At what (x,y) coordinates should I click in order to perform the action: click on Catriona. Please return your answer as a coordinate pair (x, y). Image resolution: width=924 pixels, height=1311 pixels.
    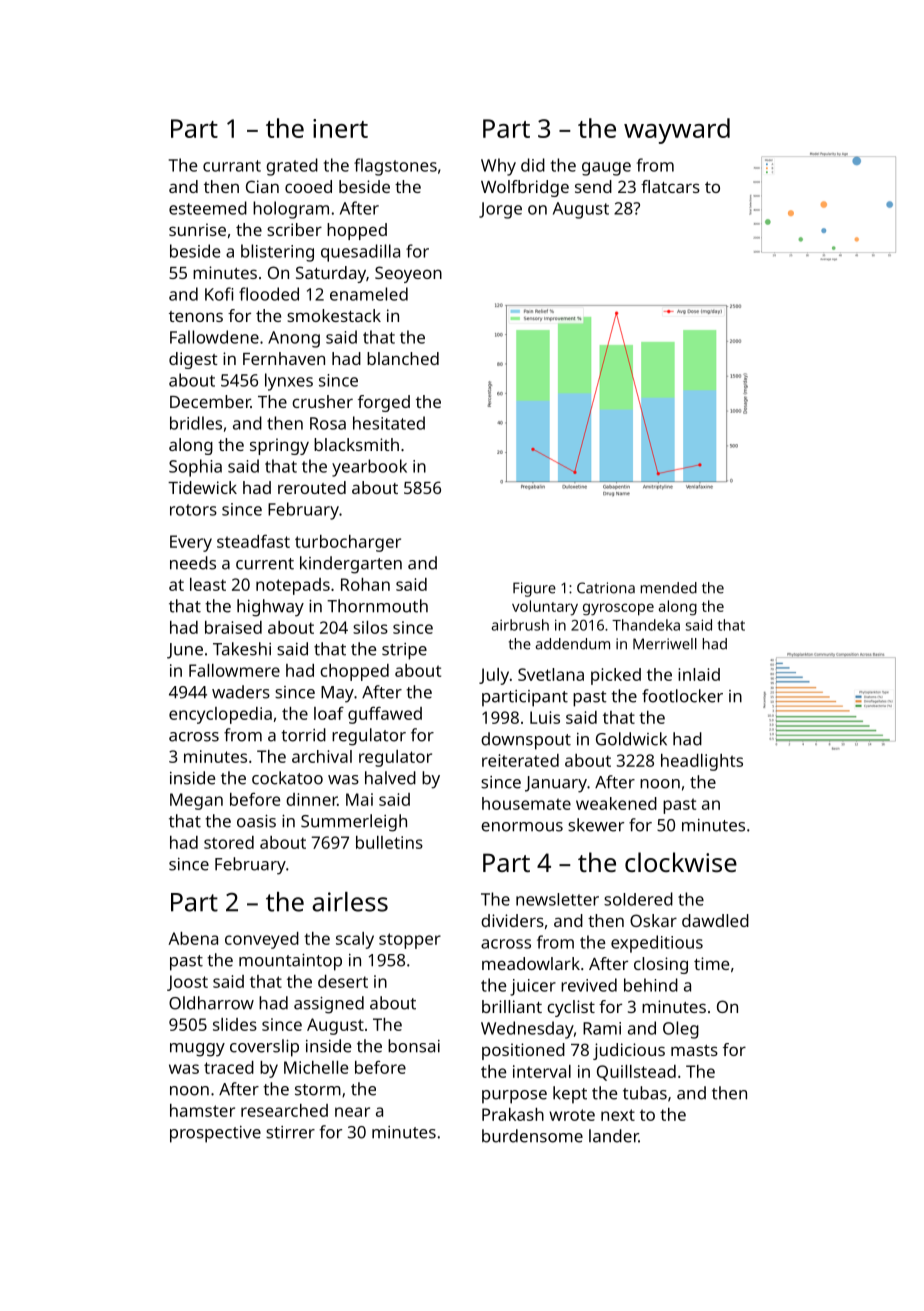
    Looking at the image, I should click on (606, 588).
